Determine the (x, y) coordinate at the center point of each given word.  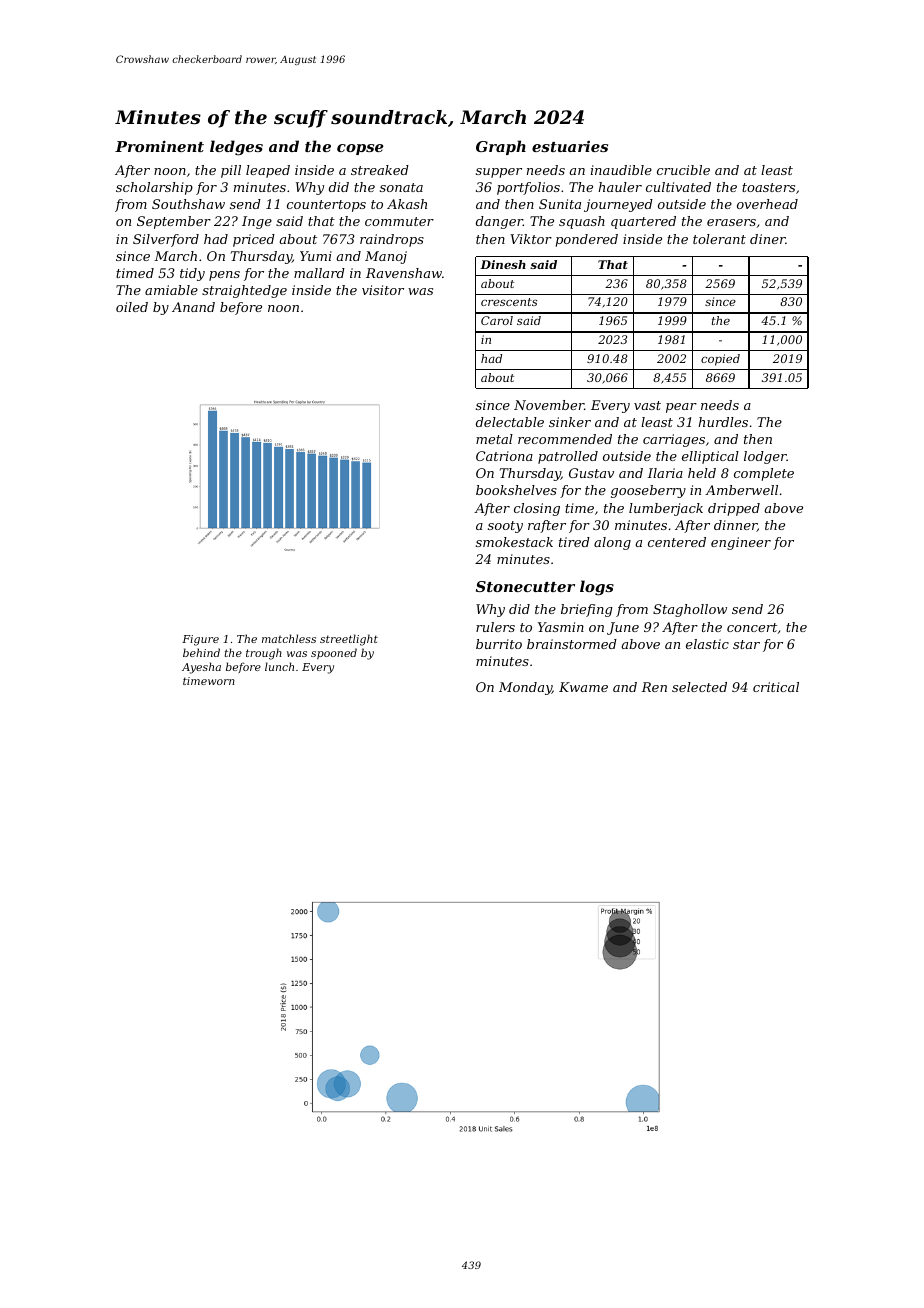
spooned (334, 653)
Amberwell (741, 490)
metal (494, 439)
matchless (289, 638)
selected (699, 687)
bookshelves (516, 490)
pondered (586, 240)
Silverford (166, 240)
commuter (399, 221)
